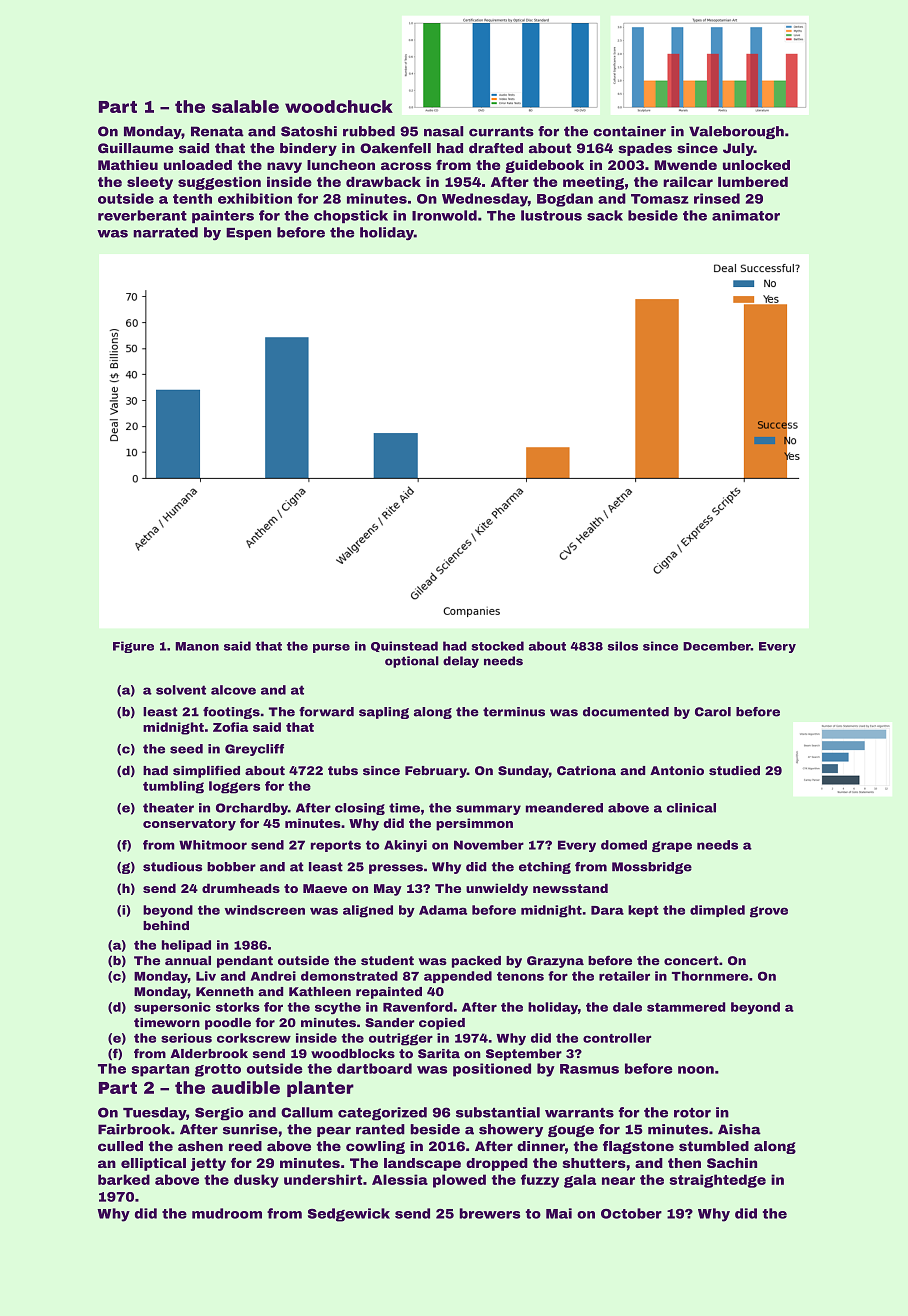  I want to click on stocked, so click(497, 646).
